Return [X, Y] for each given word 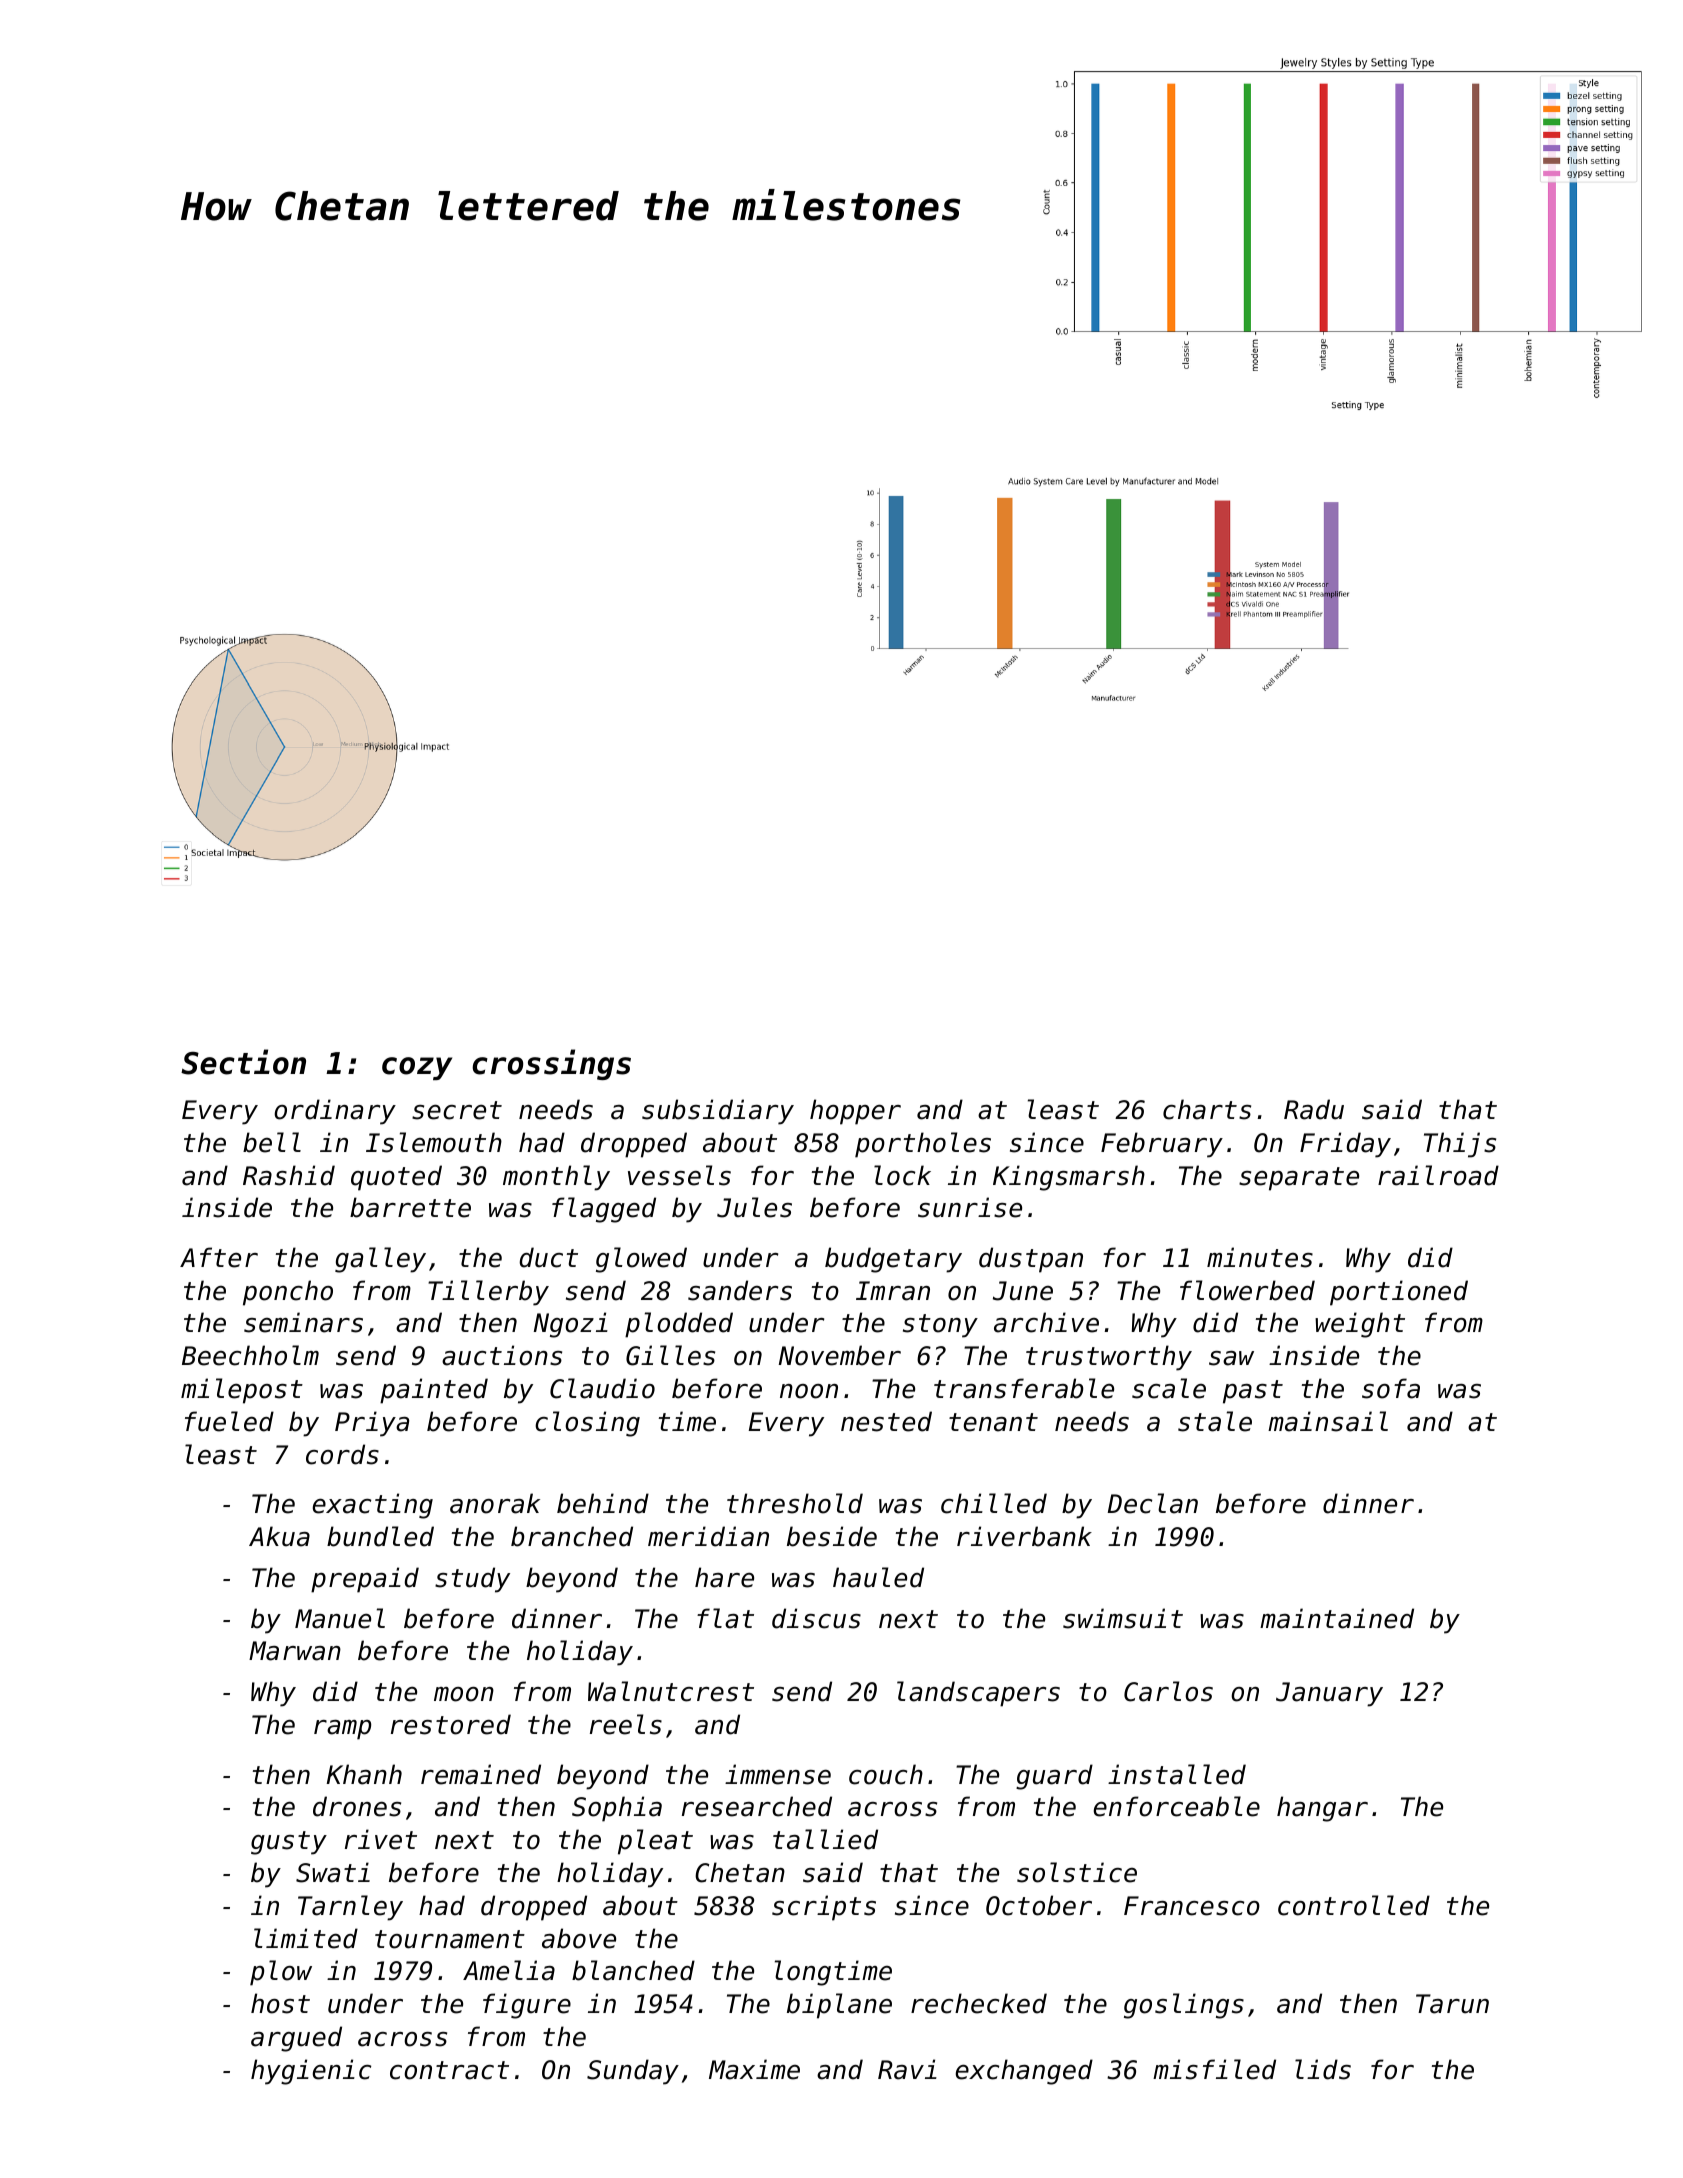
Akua [279, 1536]
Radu [1314, 1109]
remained [481, 1774]
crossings [551, 1064]
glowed [641, 1260]
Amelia [509, 1970]
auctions [502, 1355]
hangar [1322, 1809]
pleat [655, 1842]
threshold [795, 1503]
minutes [1260, 1257]
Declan [1153, 1503]
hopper [855, 1112]
